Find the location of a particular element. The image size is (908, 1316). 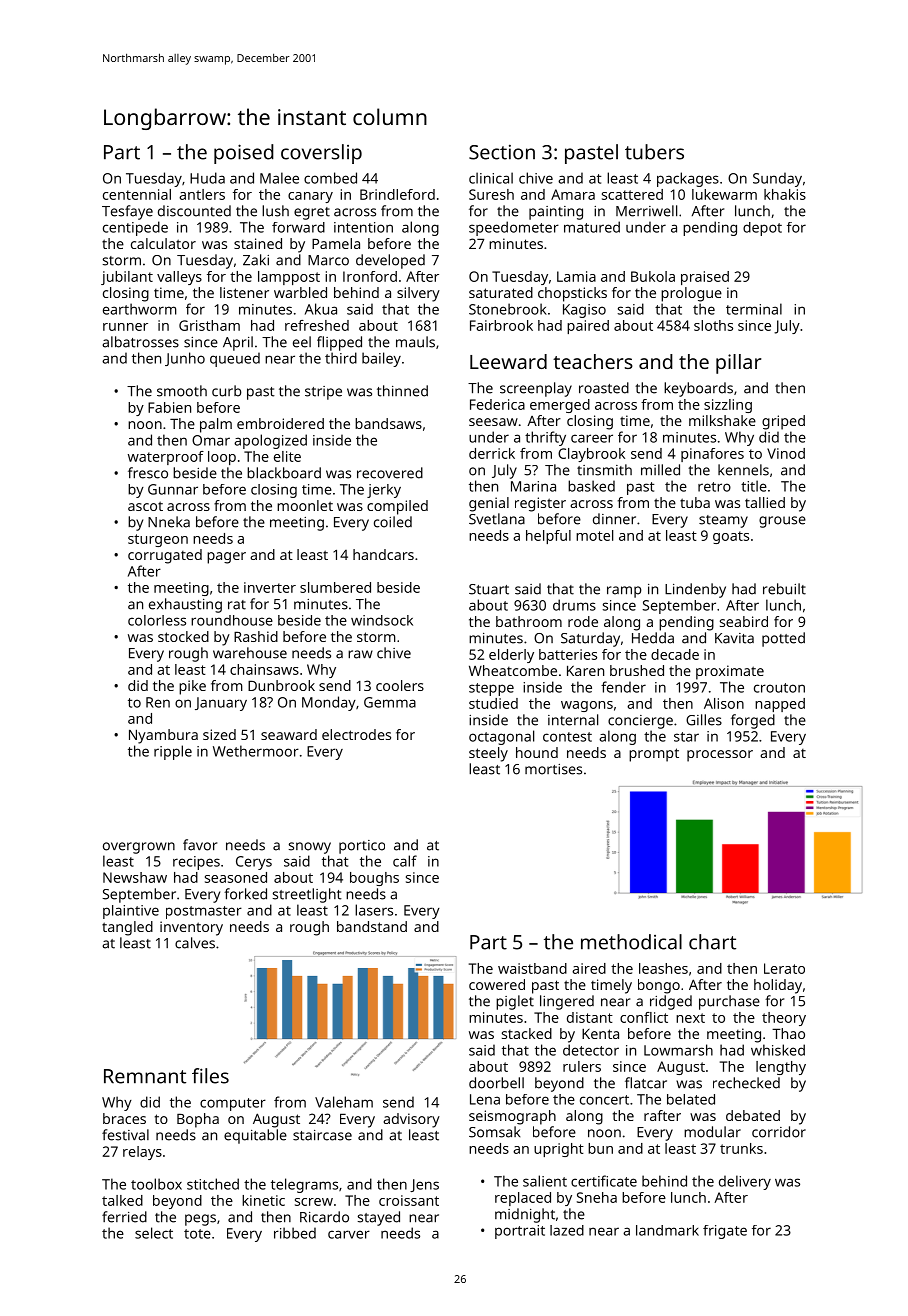

tubers is located at coordinates (654, 152).
